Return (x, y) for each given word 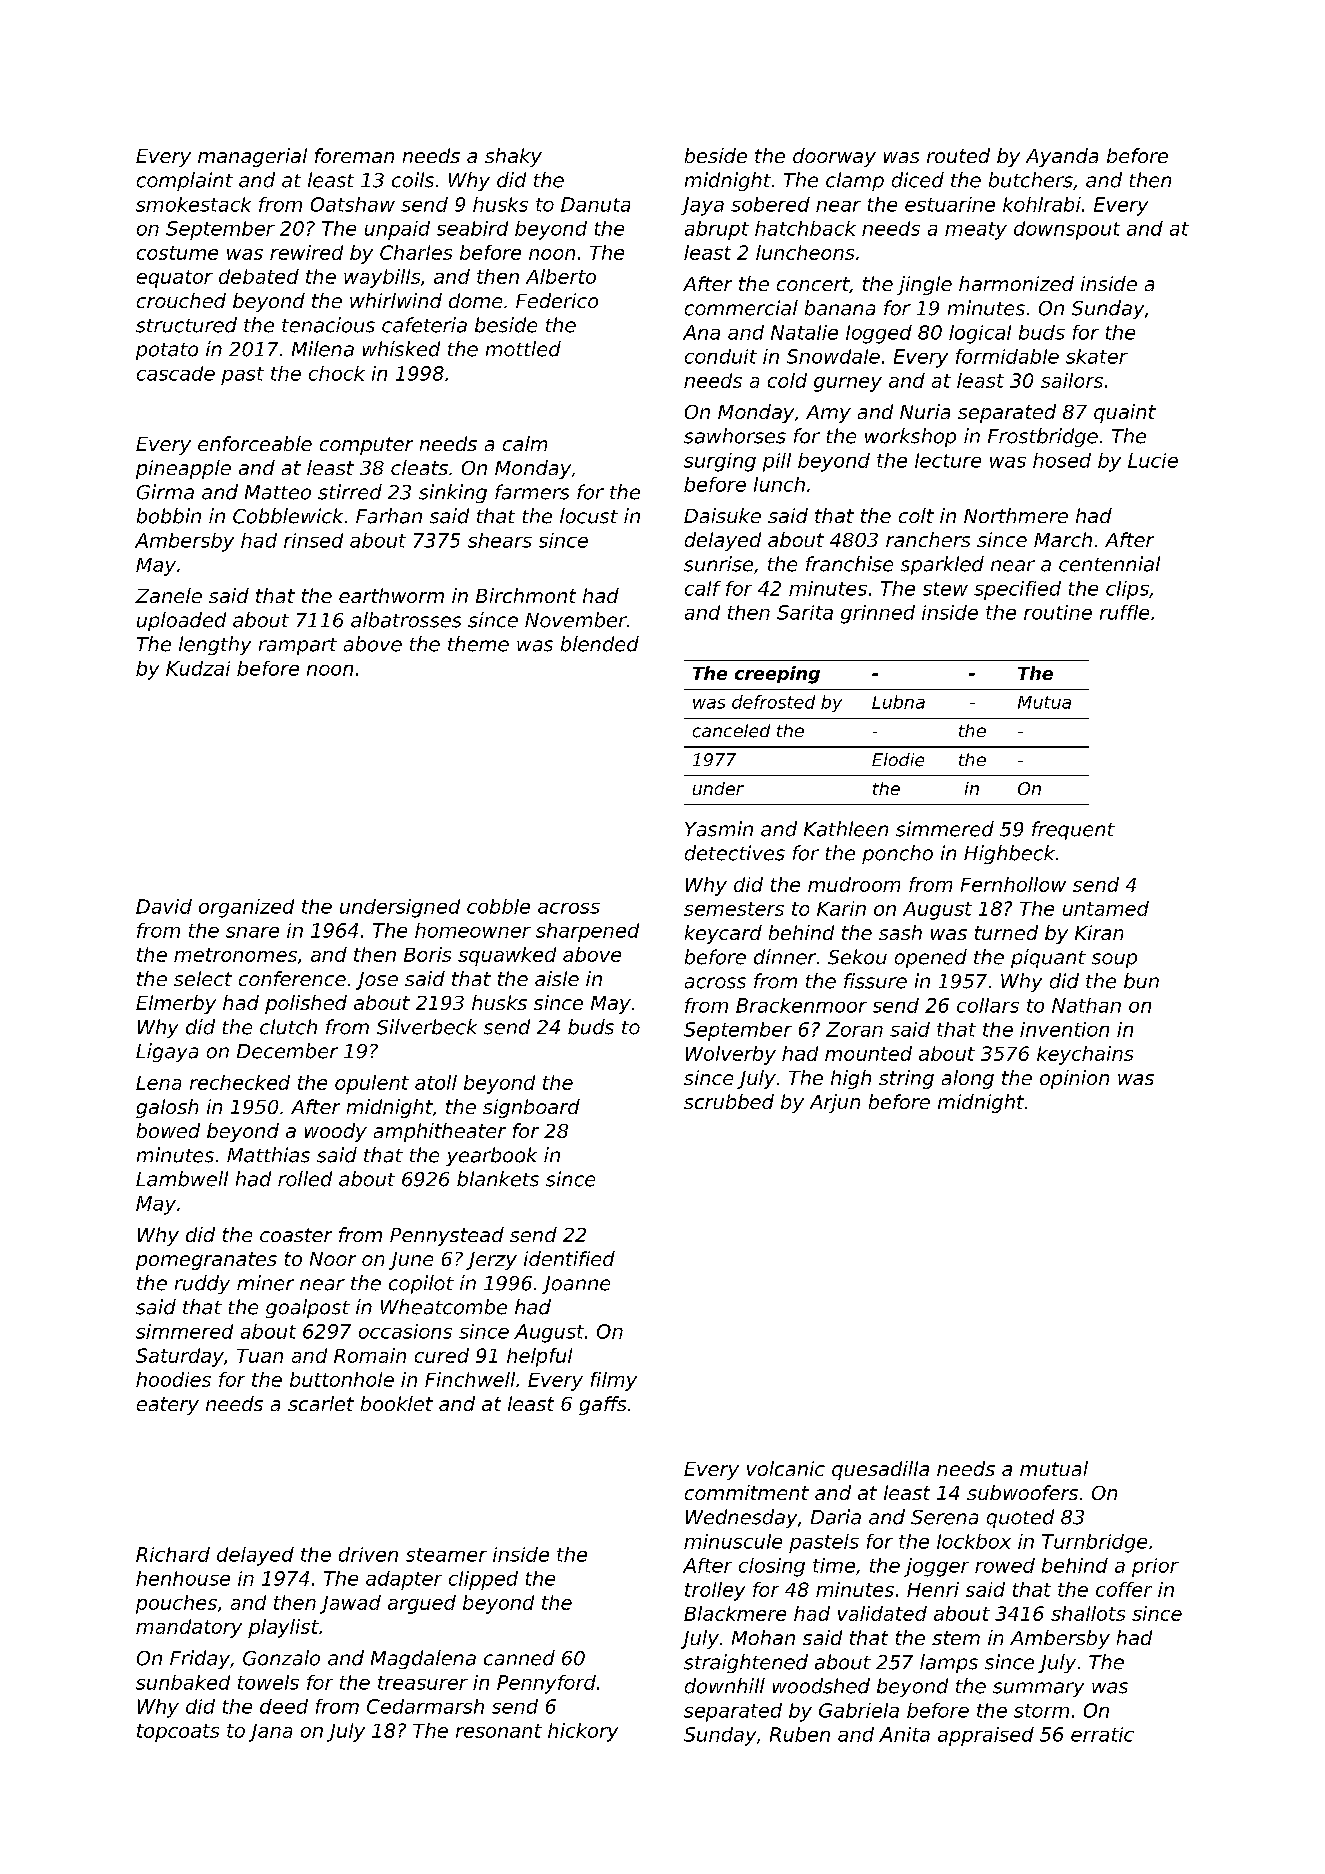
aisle (557, 978)
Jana (270, 1733)
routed (958, 155)
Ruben (800, 1734)
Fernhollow (1013, 884)
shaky (513, 157)
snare (252, 932)
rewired (306, 252)
